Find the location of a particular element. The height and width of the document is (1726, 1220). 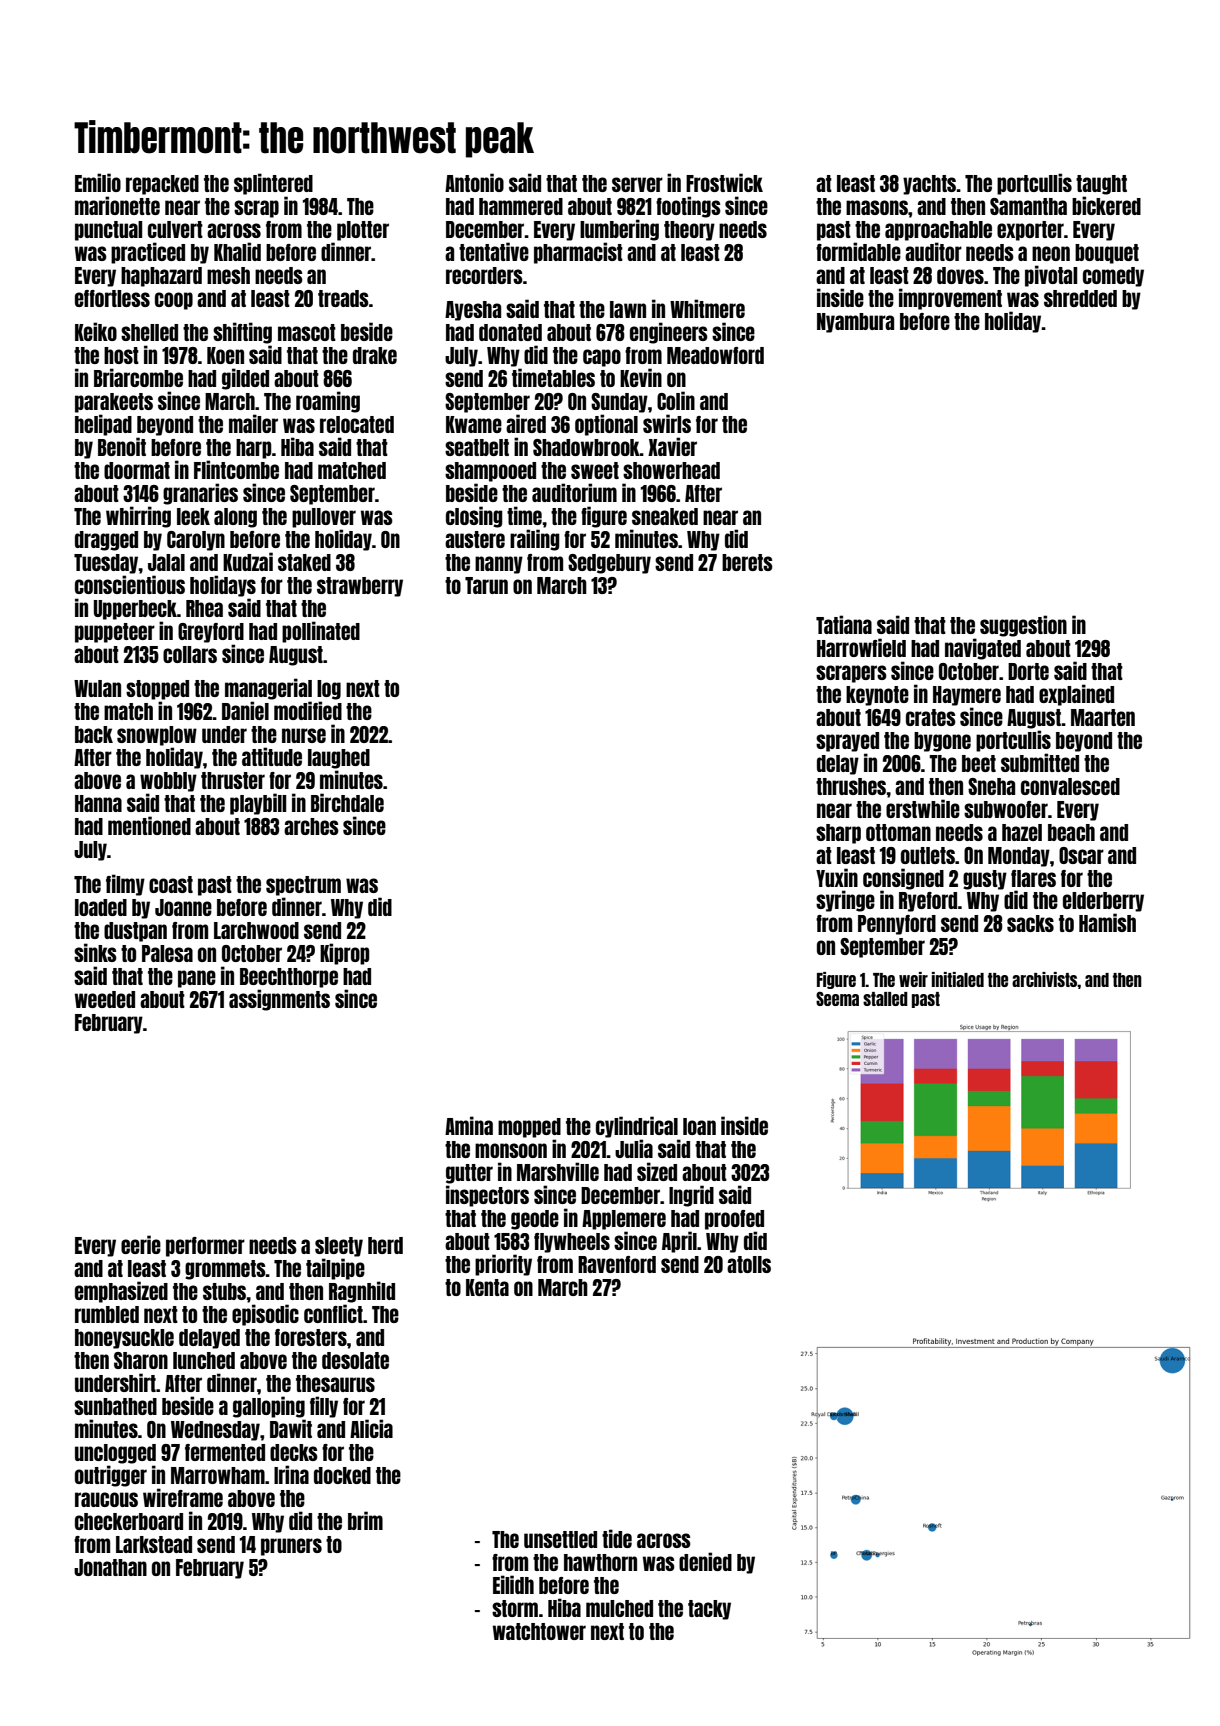

archivists is located at coordinates (1045, 979).
